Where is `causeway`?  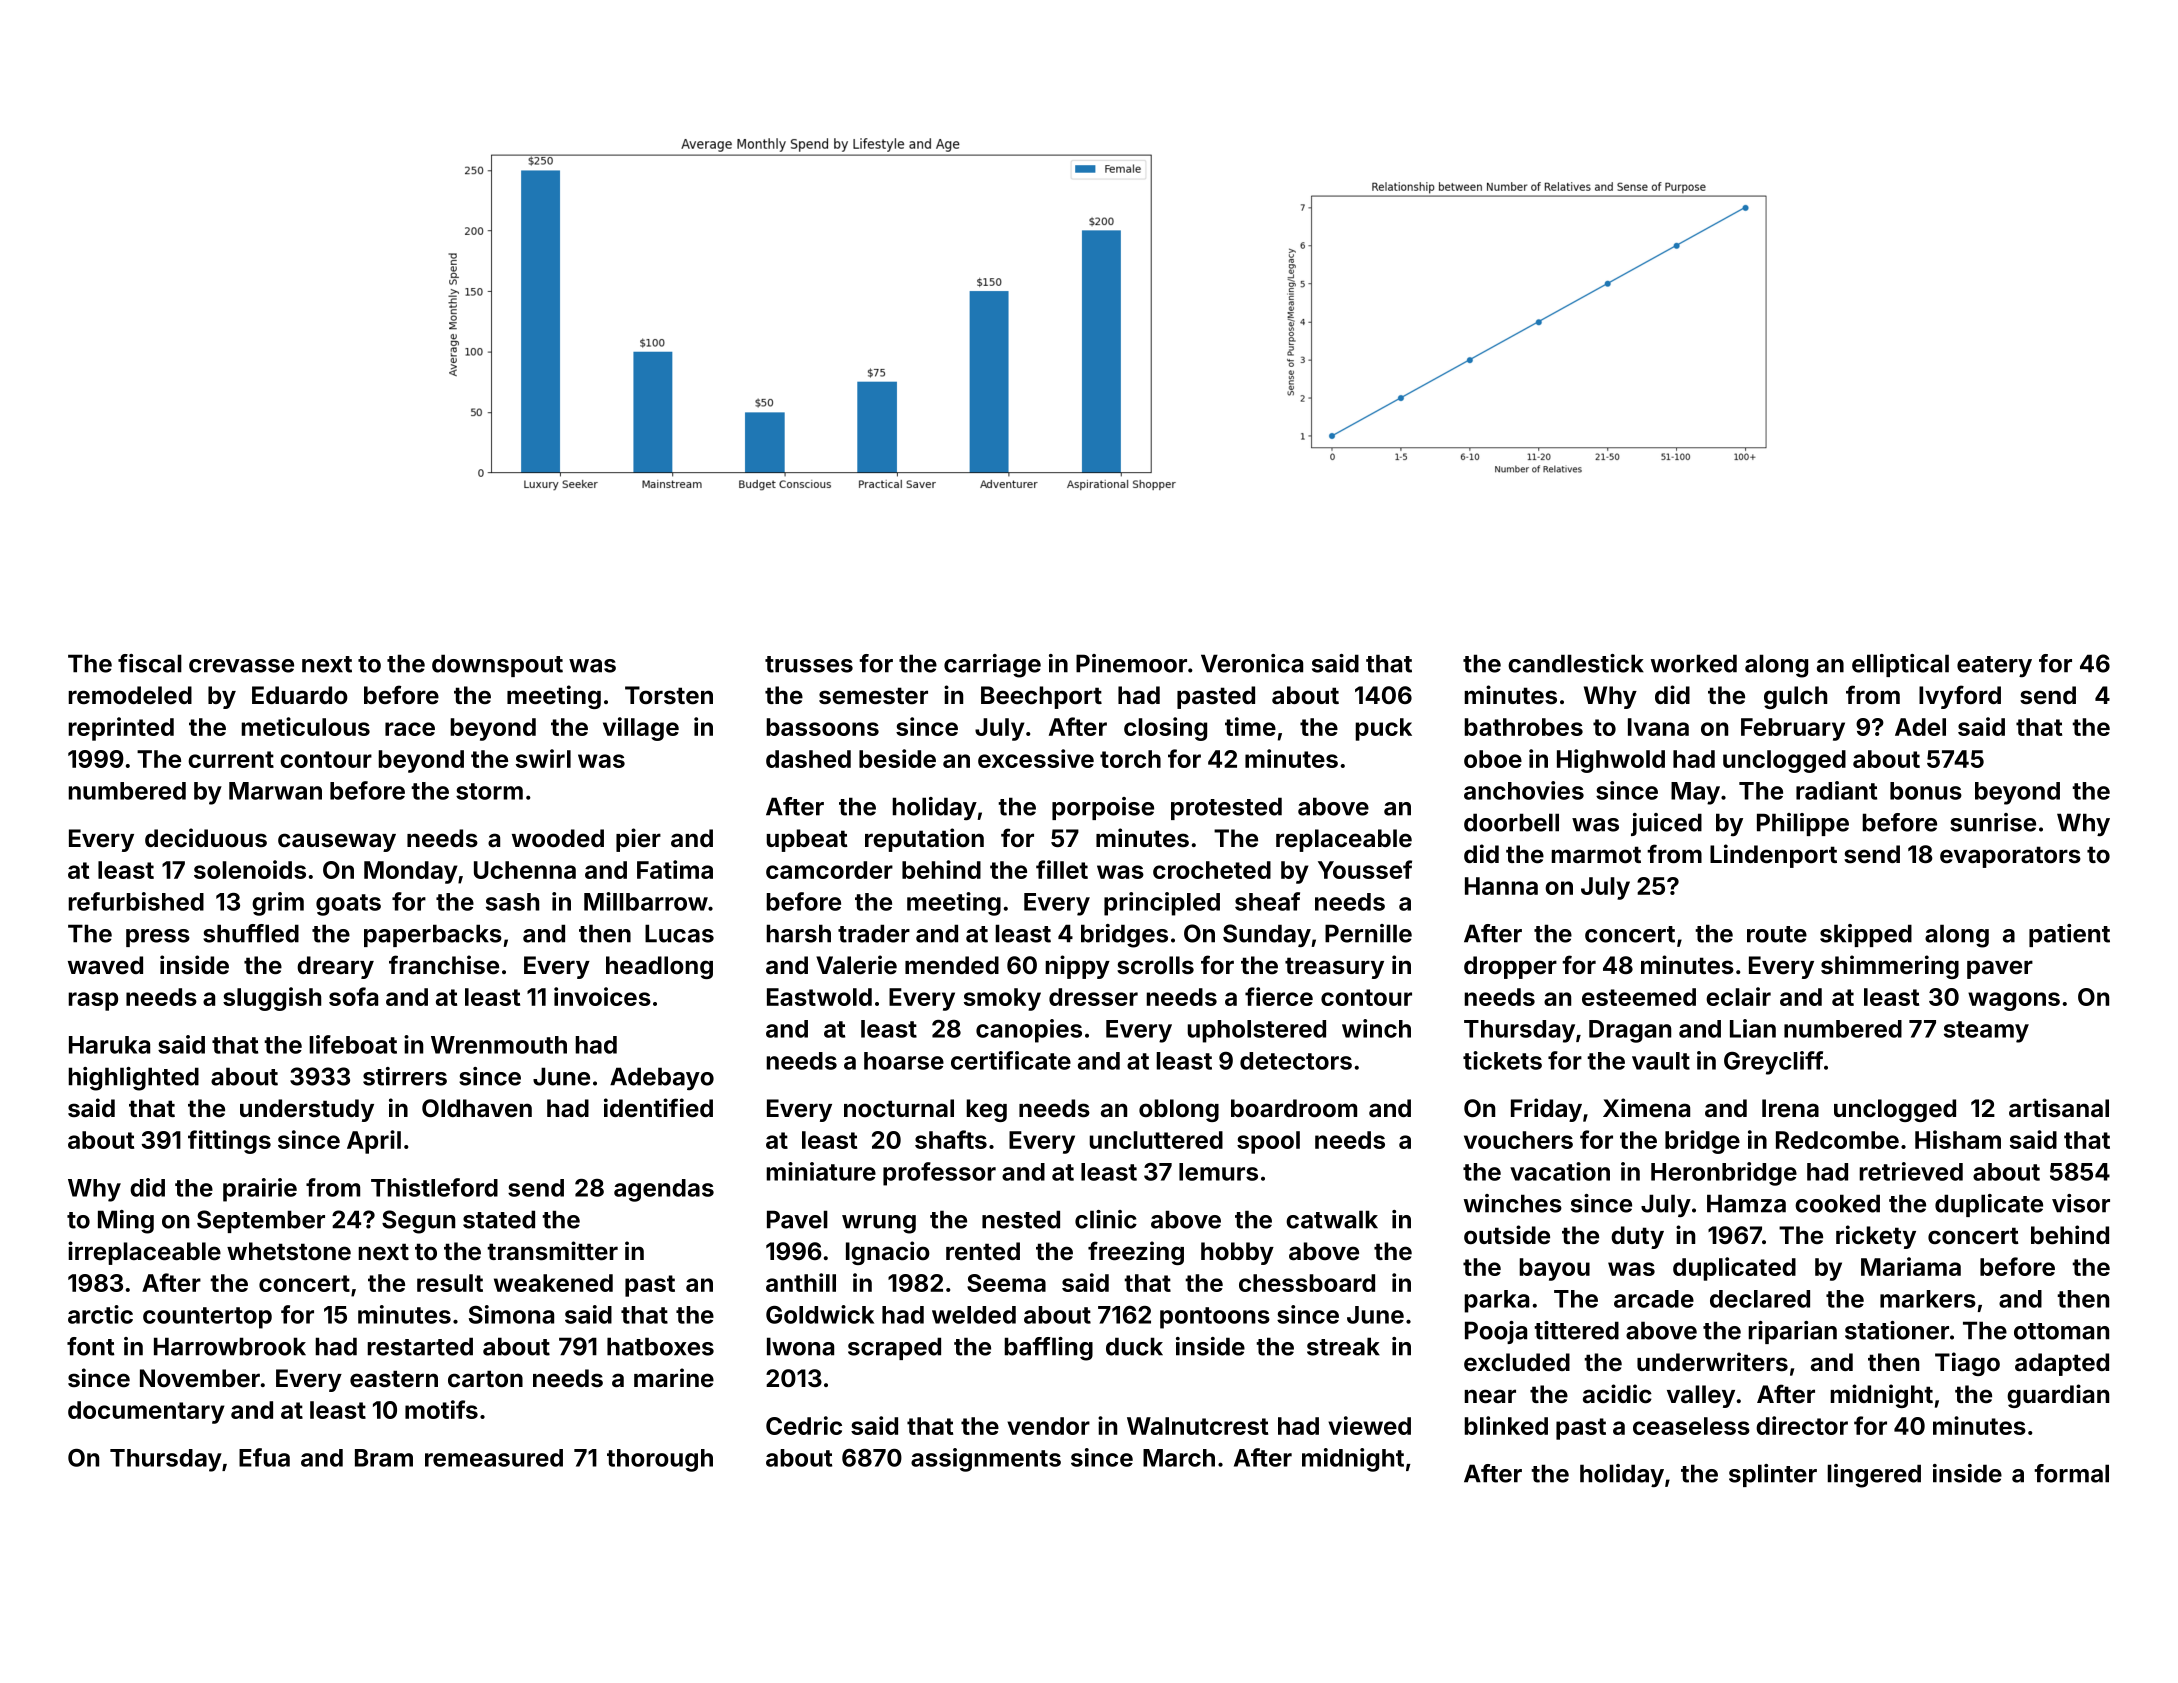 causeway is located at coordinates (337, 842).
